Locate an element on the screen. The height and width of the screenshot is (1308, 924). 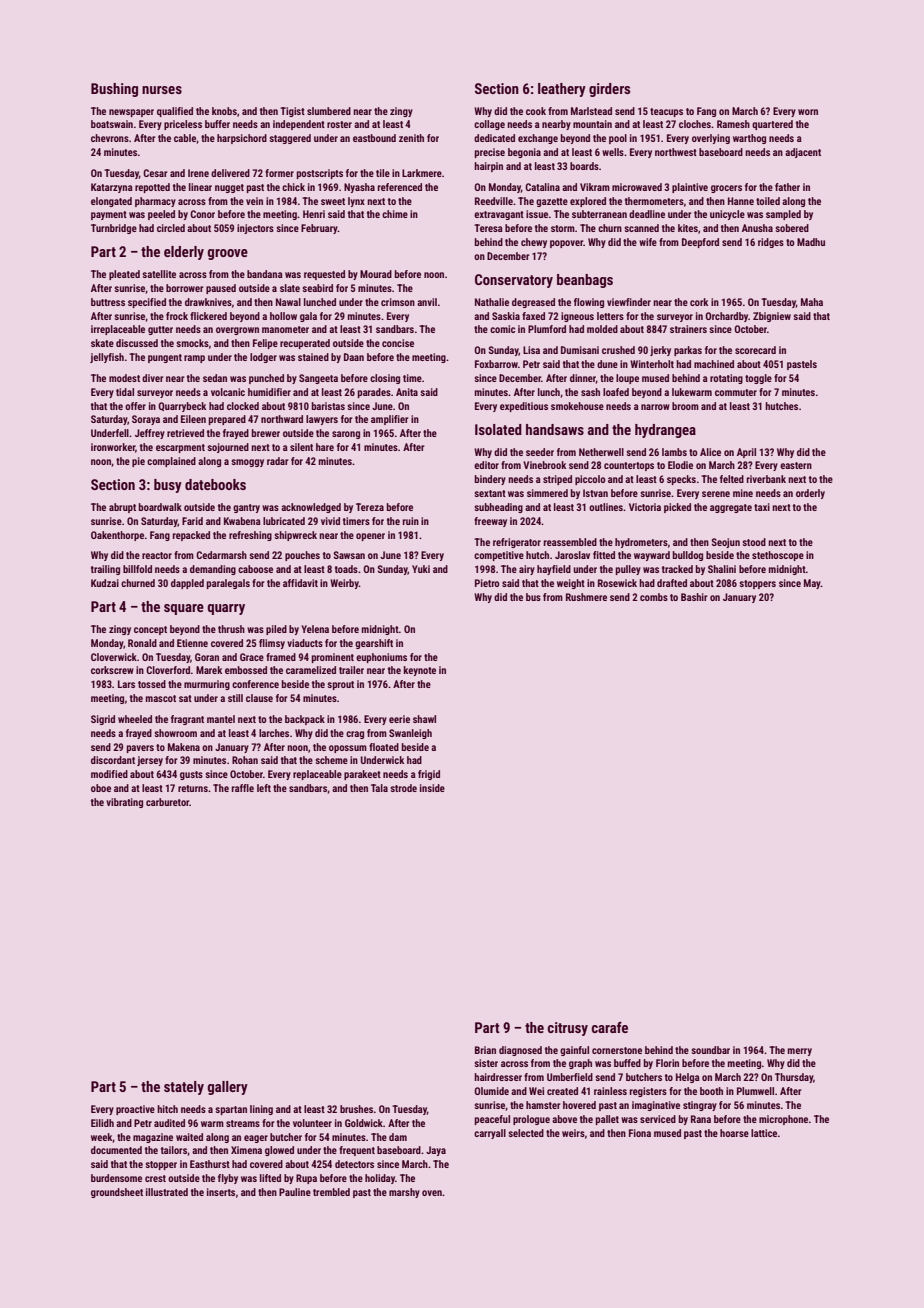
strode is located at coordinates (403, 788).
